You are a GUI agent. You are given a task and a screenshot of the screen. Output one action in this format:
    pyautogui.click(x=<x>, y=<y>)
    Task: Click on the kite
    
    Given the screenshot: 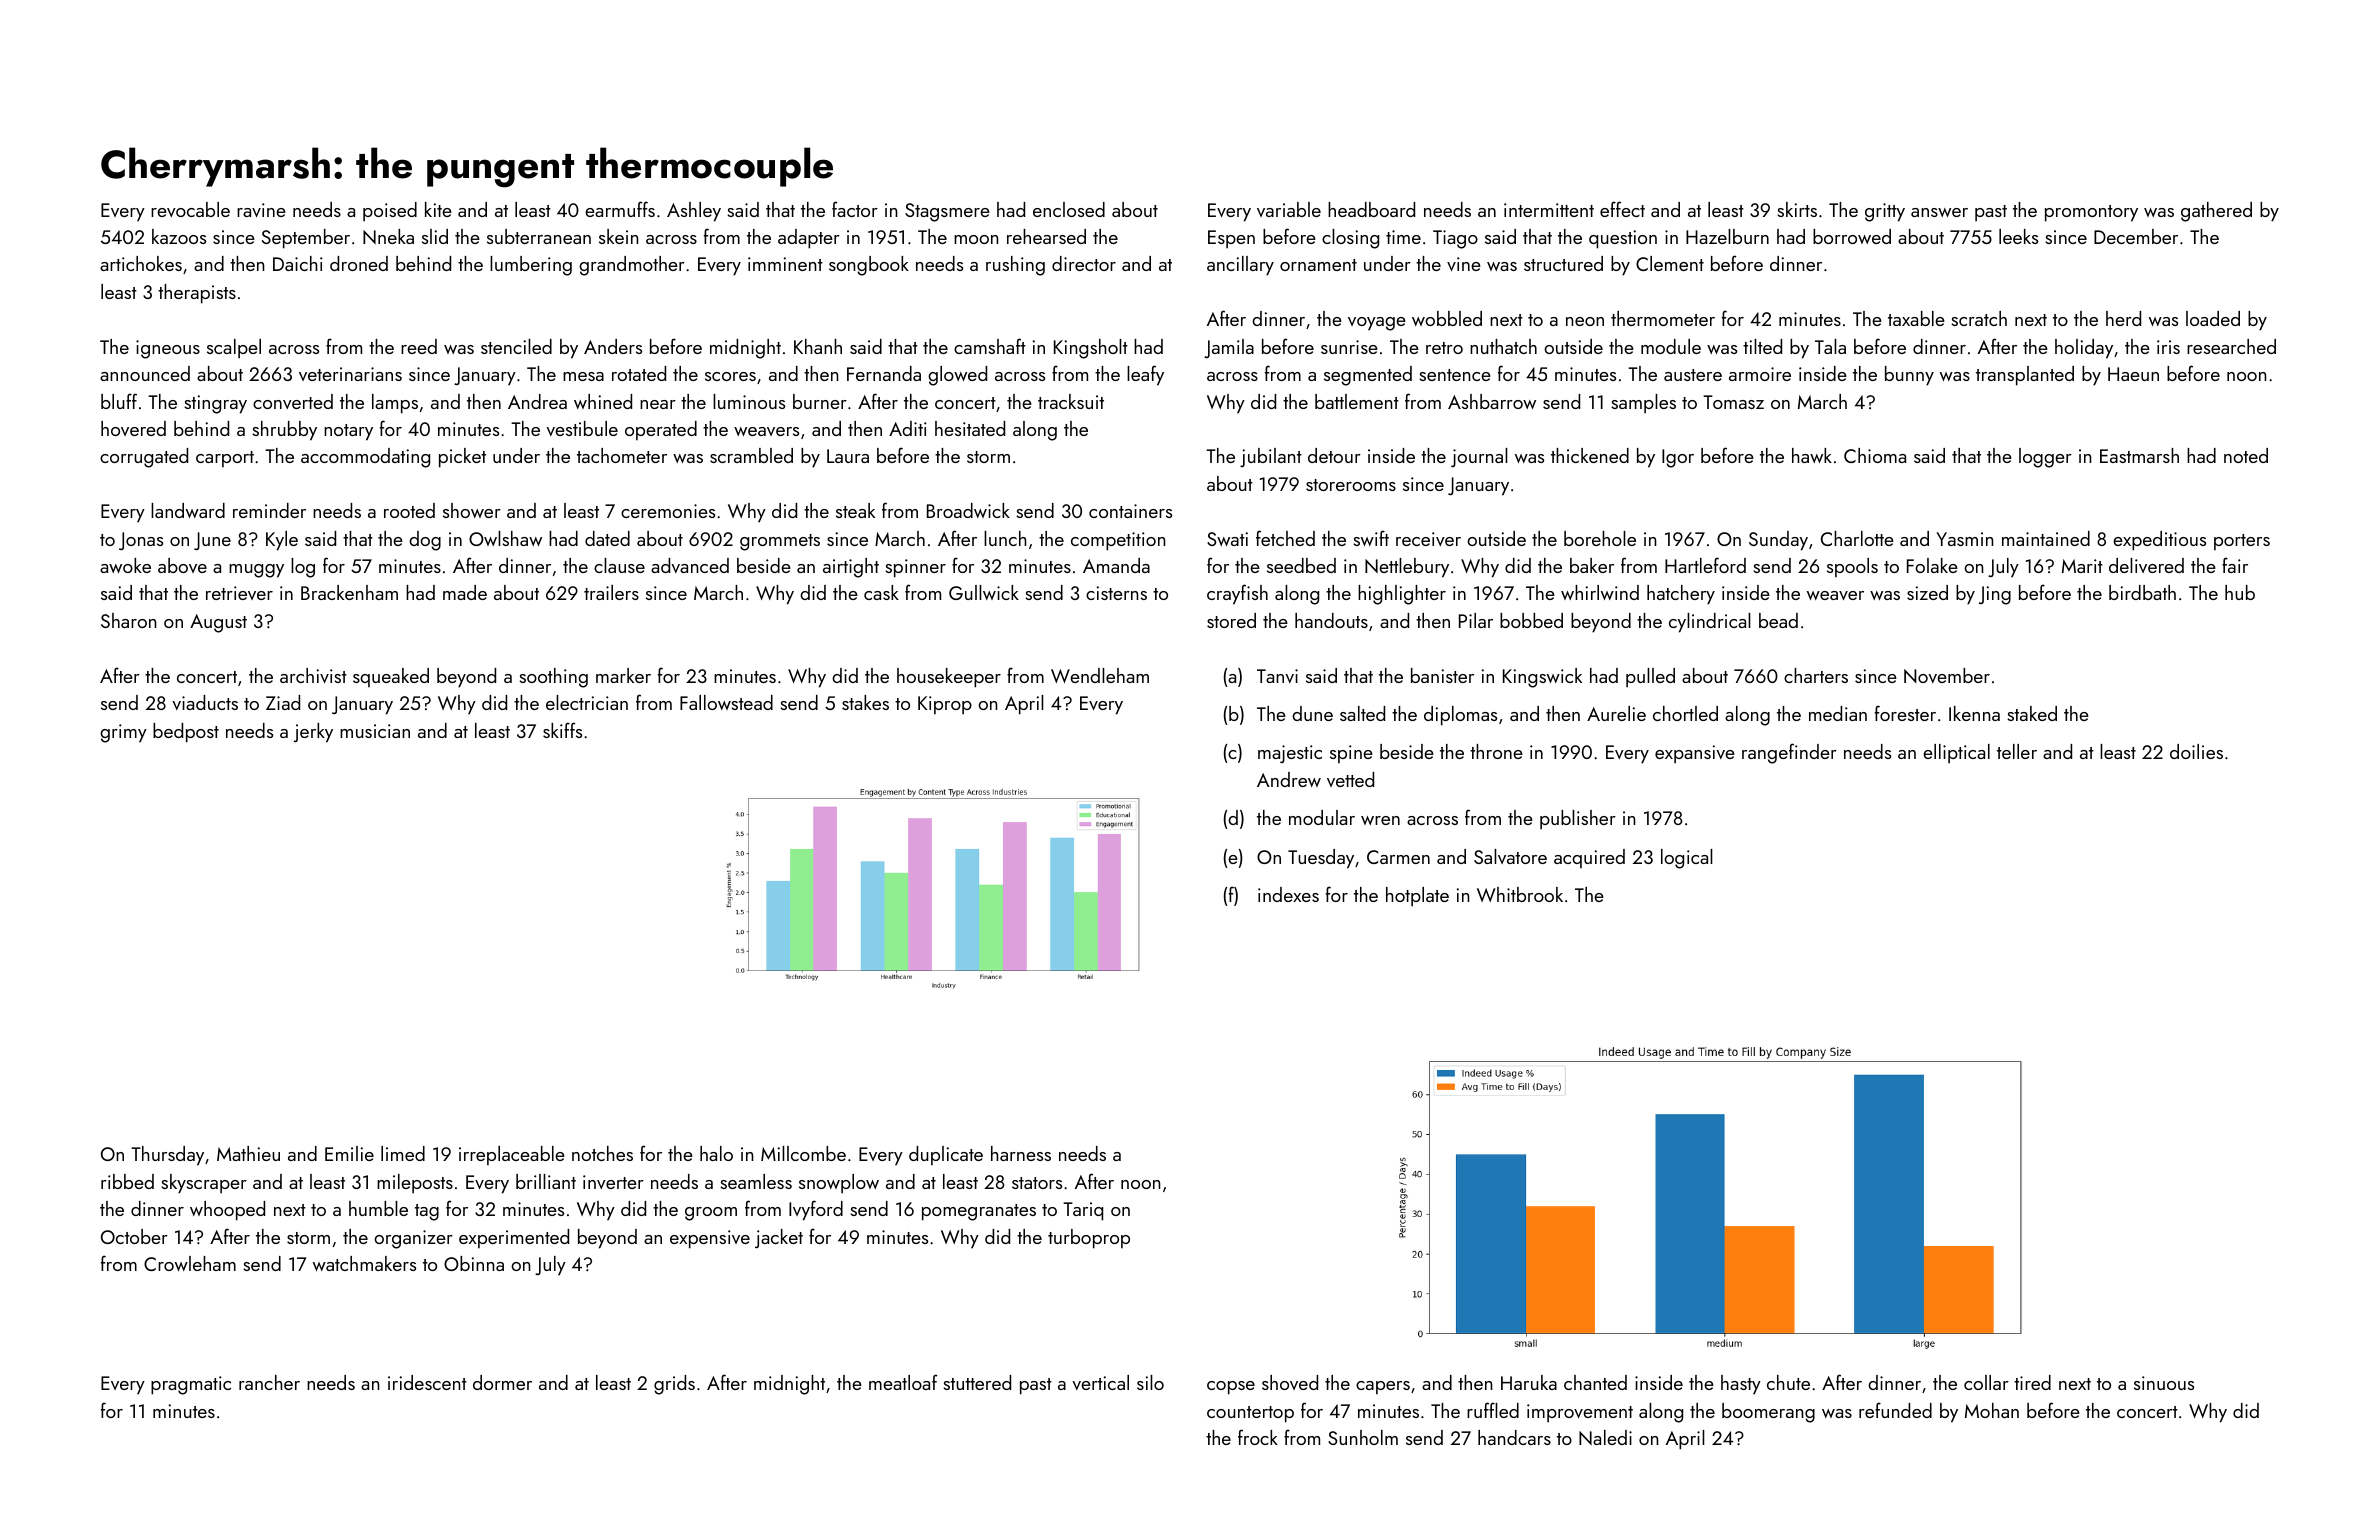 What is the action you would take?
    pyautogui.click(x=438, y=209)
